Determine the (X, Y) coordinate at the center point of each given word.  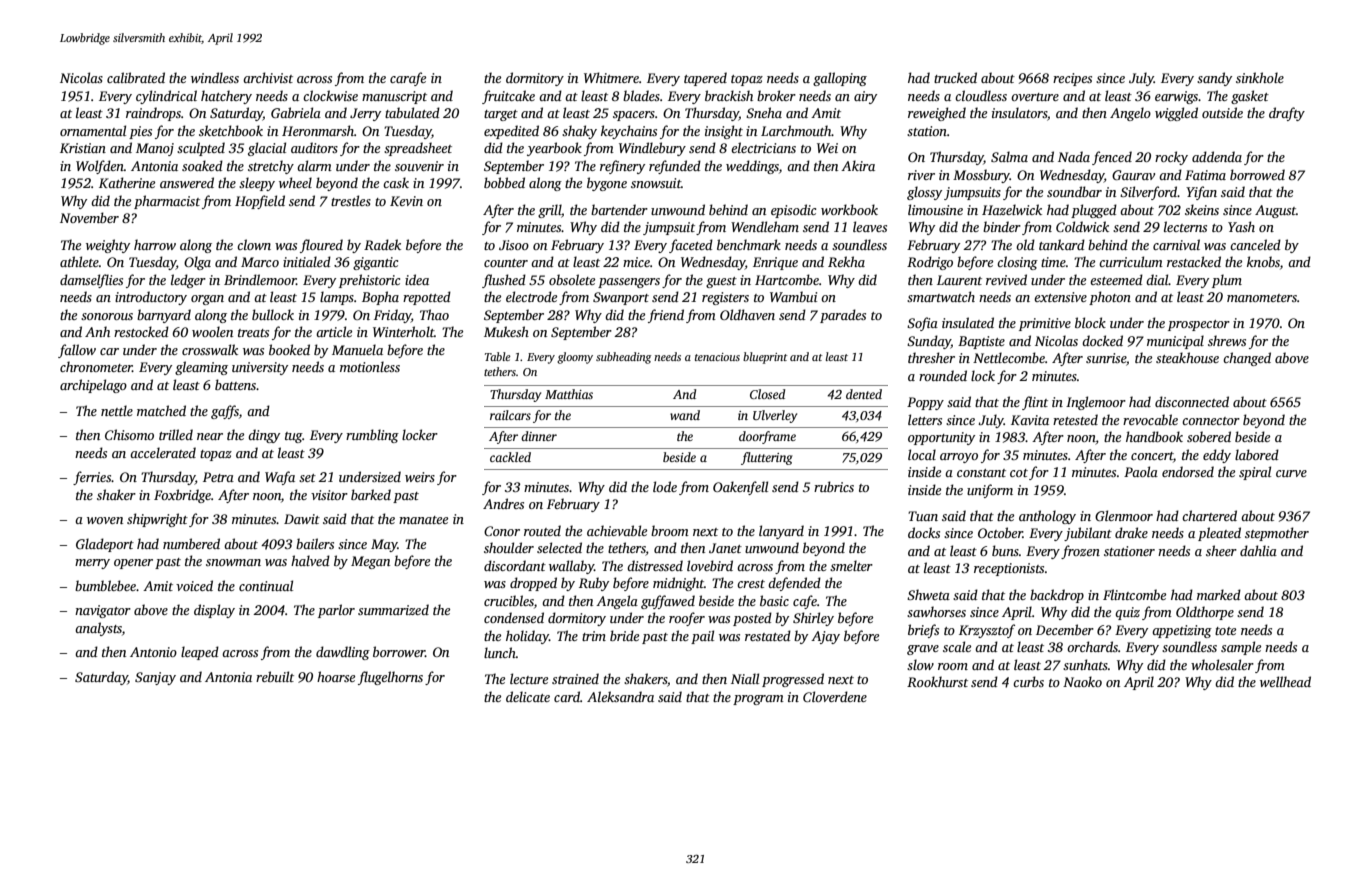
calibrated (136, 77)
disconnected (1192, 401)
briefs (923, 631)
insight (724, 132)
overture (1035, 97)
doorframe (767, 437)
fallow (77, 351)
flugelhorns (390, 678)
